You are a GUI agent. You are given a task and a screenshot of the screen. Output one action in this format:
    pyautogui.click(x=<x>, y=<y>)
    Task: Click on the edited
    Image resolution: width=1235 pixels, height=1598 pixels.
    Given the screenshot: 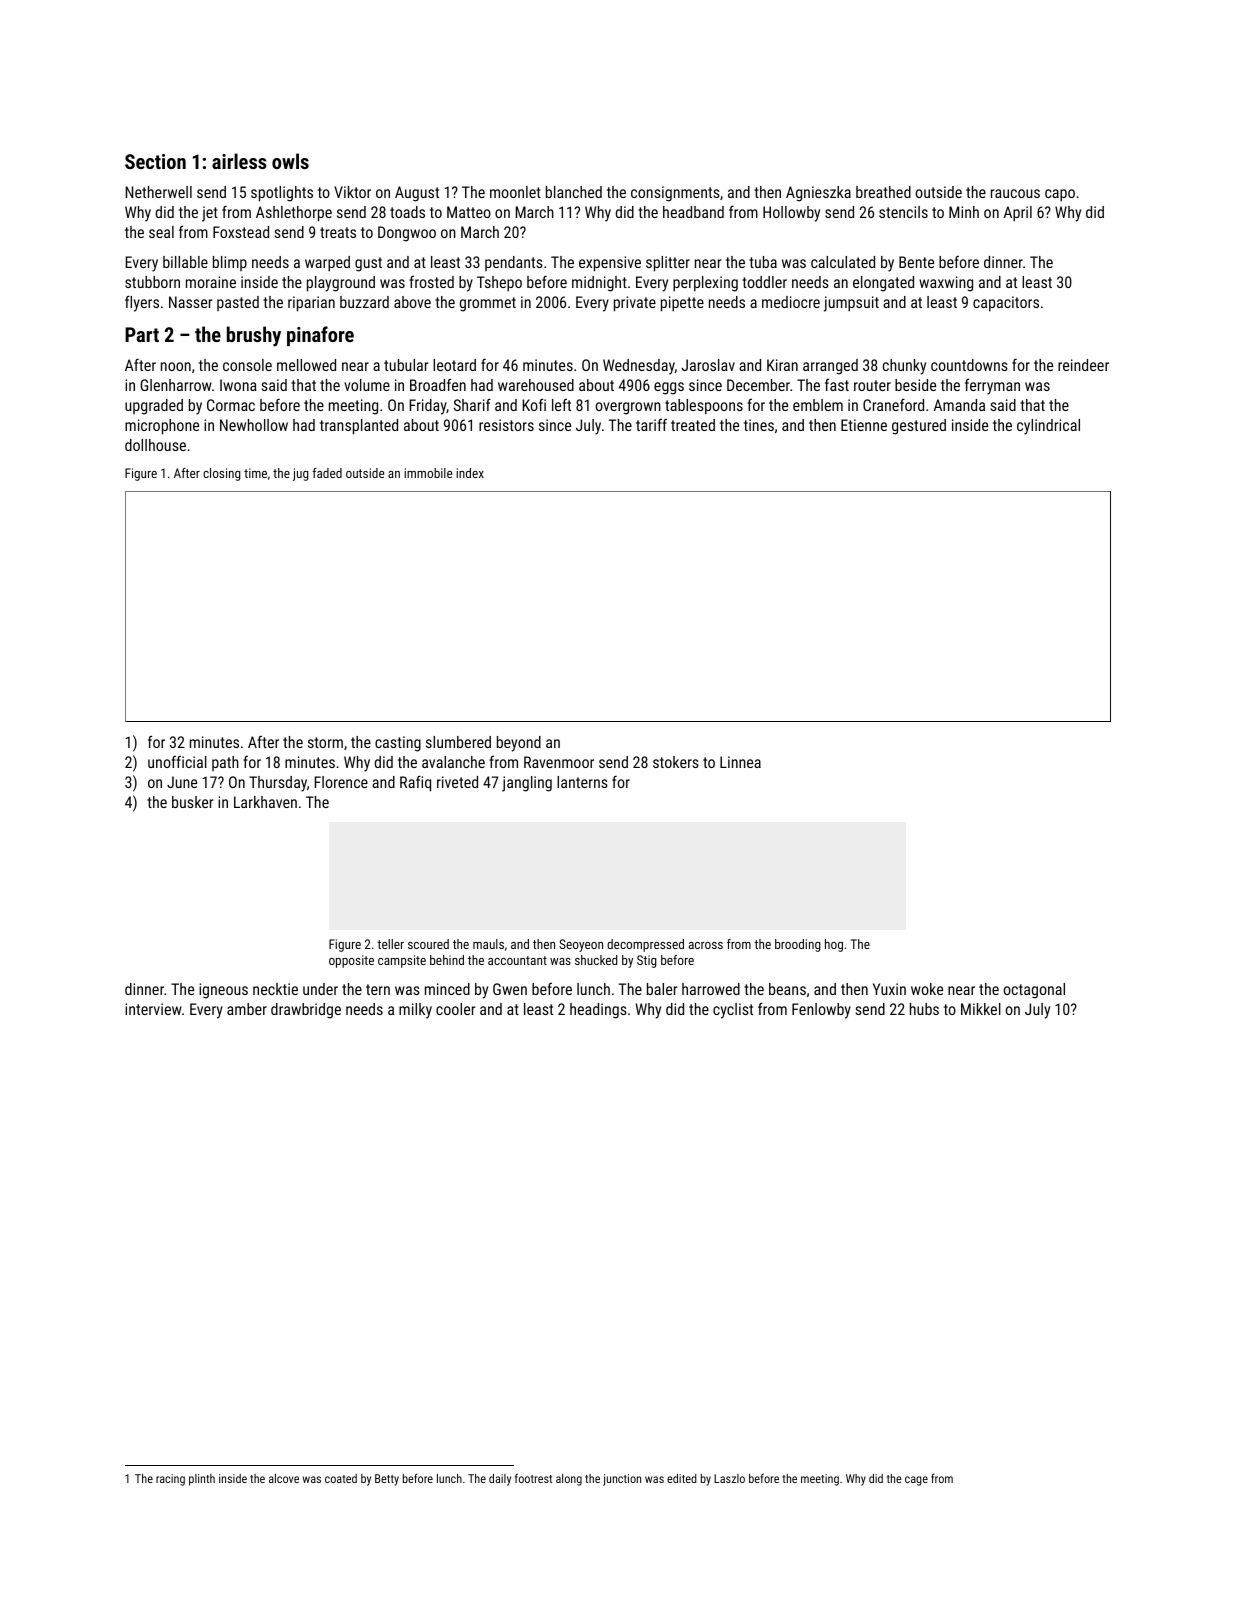 What is the action you would take?
    pyautogui.click(x=682, y=1478)
